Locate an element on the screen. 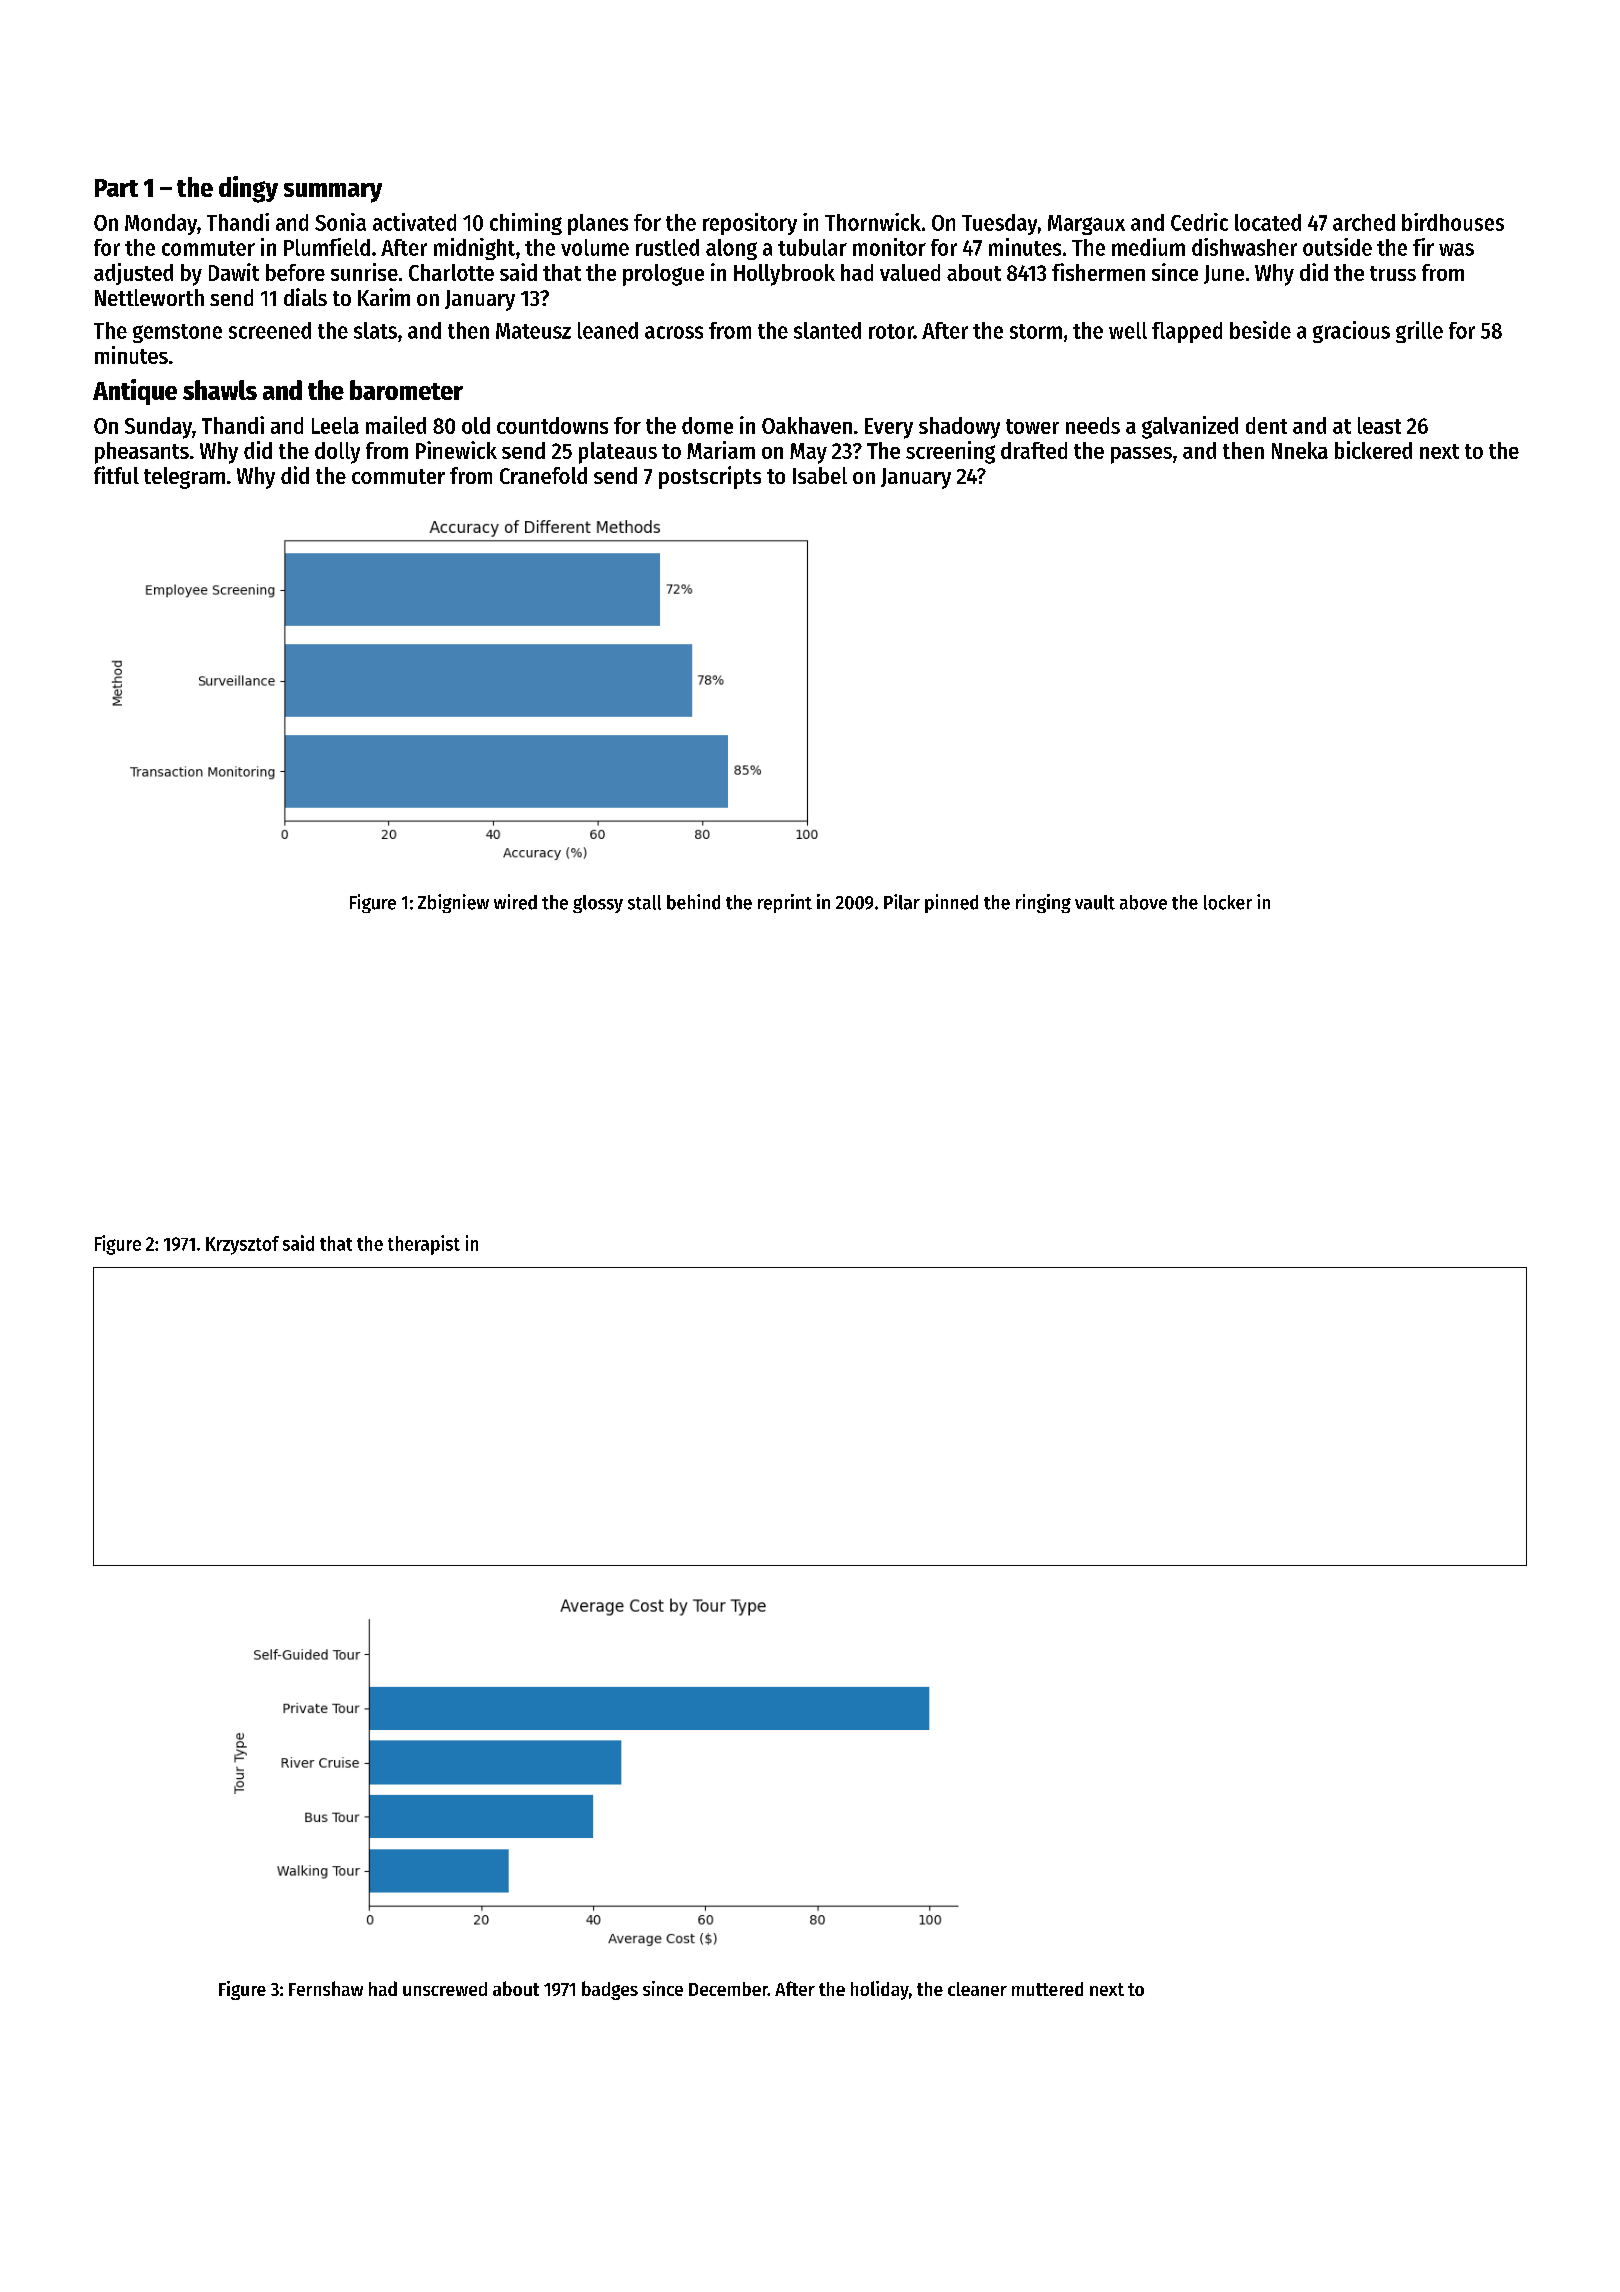 Image resolution: width=1620 pixels, height=2292 pixels. unscrewed is located at coordinates (445, 1989).
